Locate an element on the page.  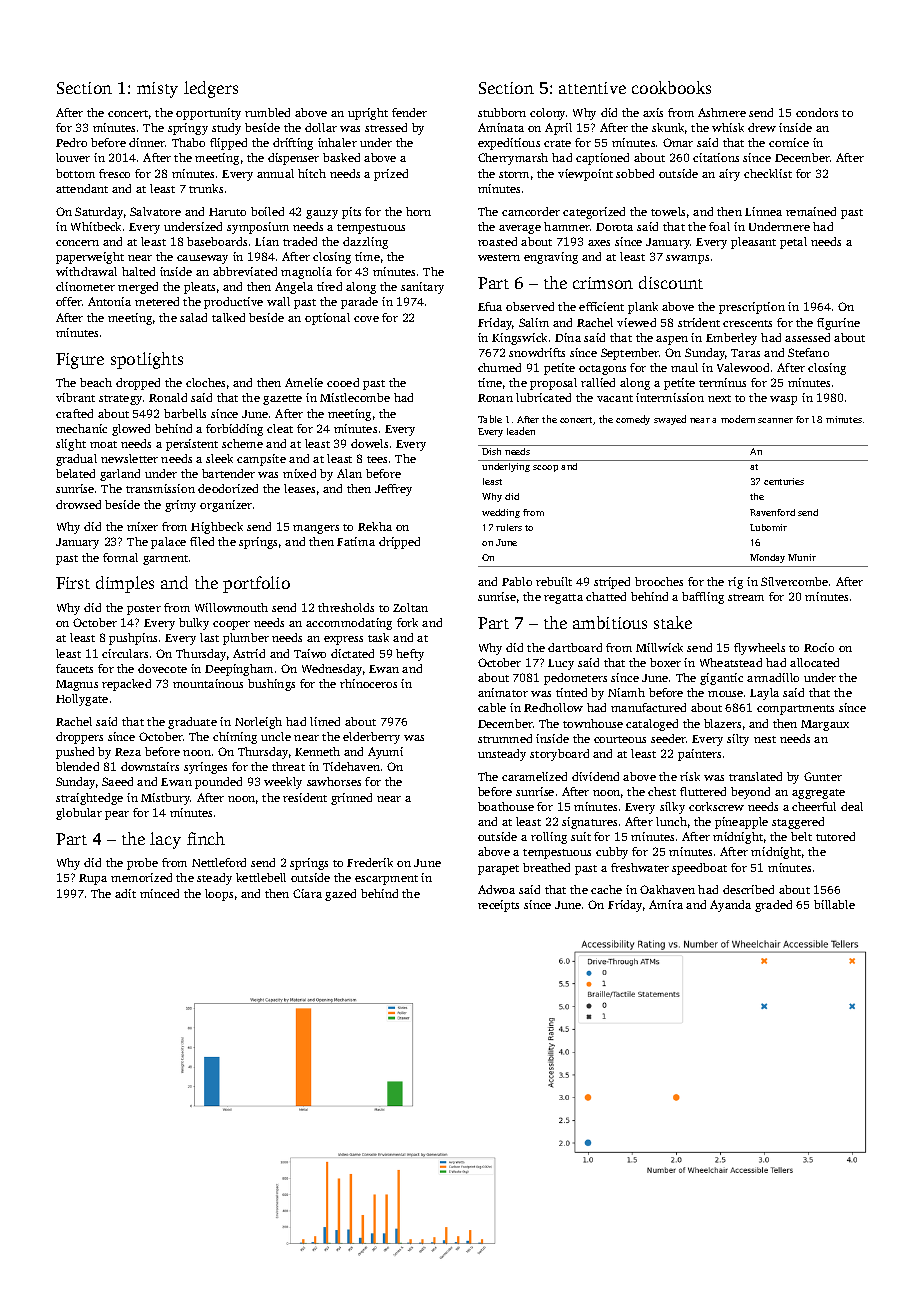
flywheels is located at coordinates (759, 649).
